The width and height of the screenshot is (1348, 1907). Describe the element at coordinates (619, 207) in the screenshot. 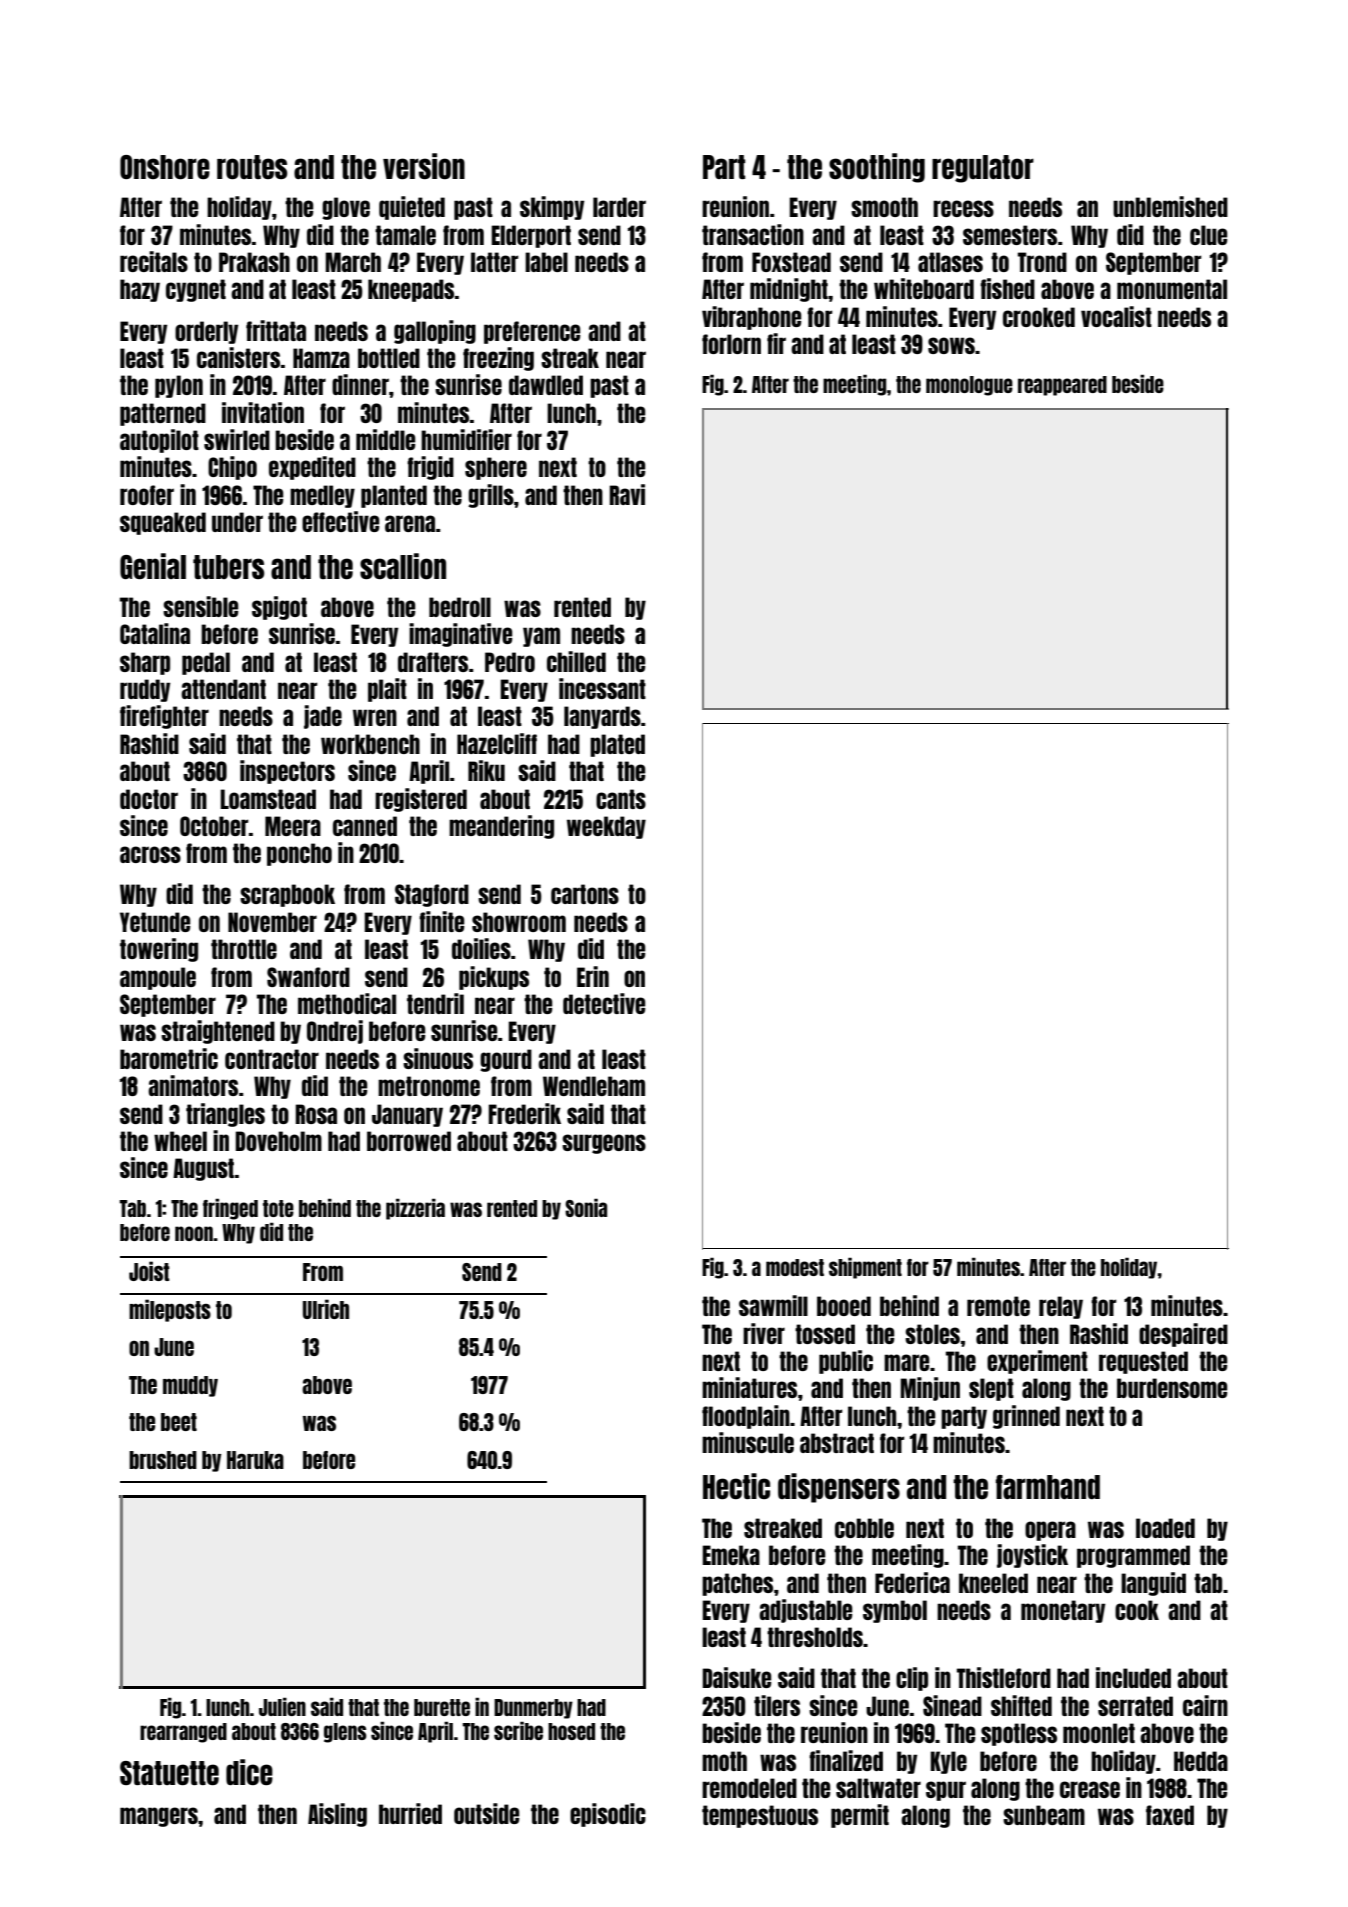

I see `larder` at that location.
